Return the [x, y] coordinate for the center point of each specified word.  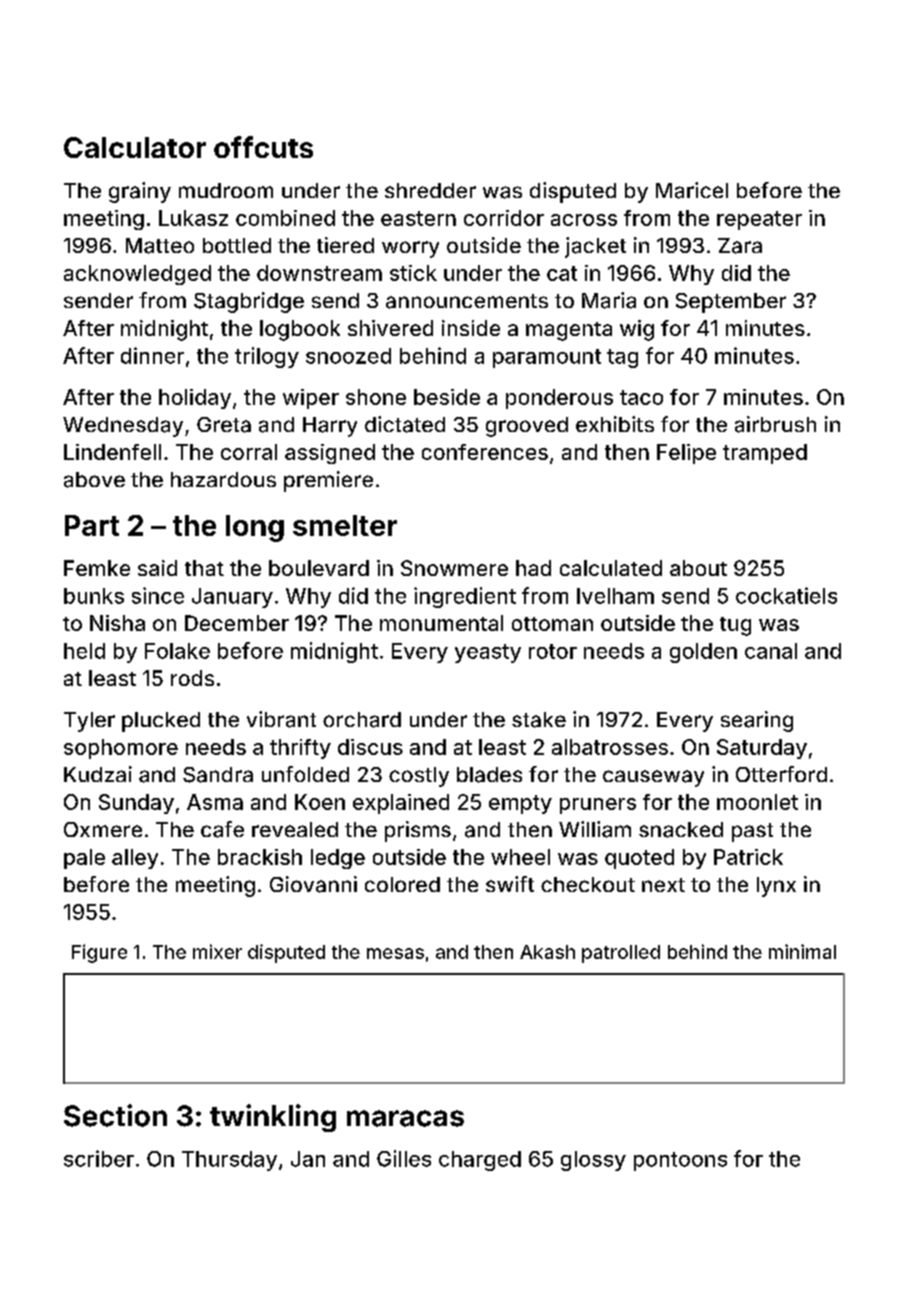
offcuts [263, 147]
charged [480, 1161]
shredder [430, 190]
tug [735, 626]
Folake [177, 651]
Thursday [229, 1161]
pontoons [680, 1161]
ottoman [552, 624]
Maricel [692, 190]
